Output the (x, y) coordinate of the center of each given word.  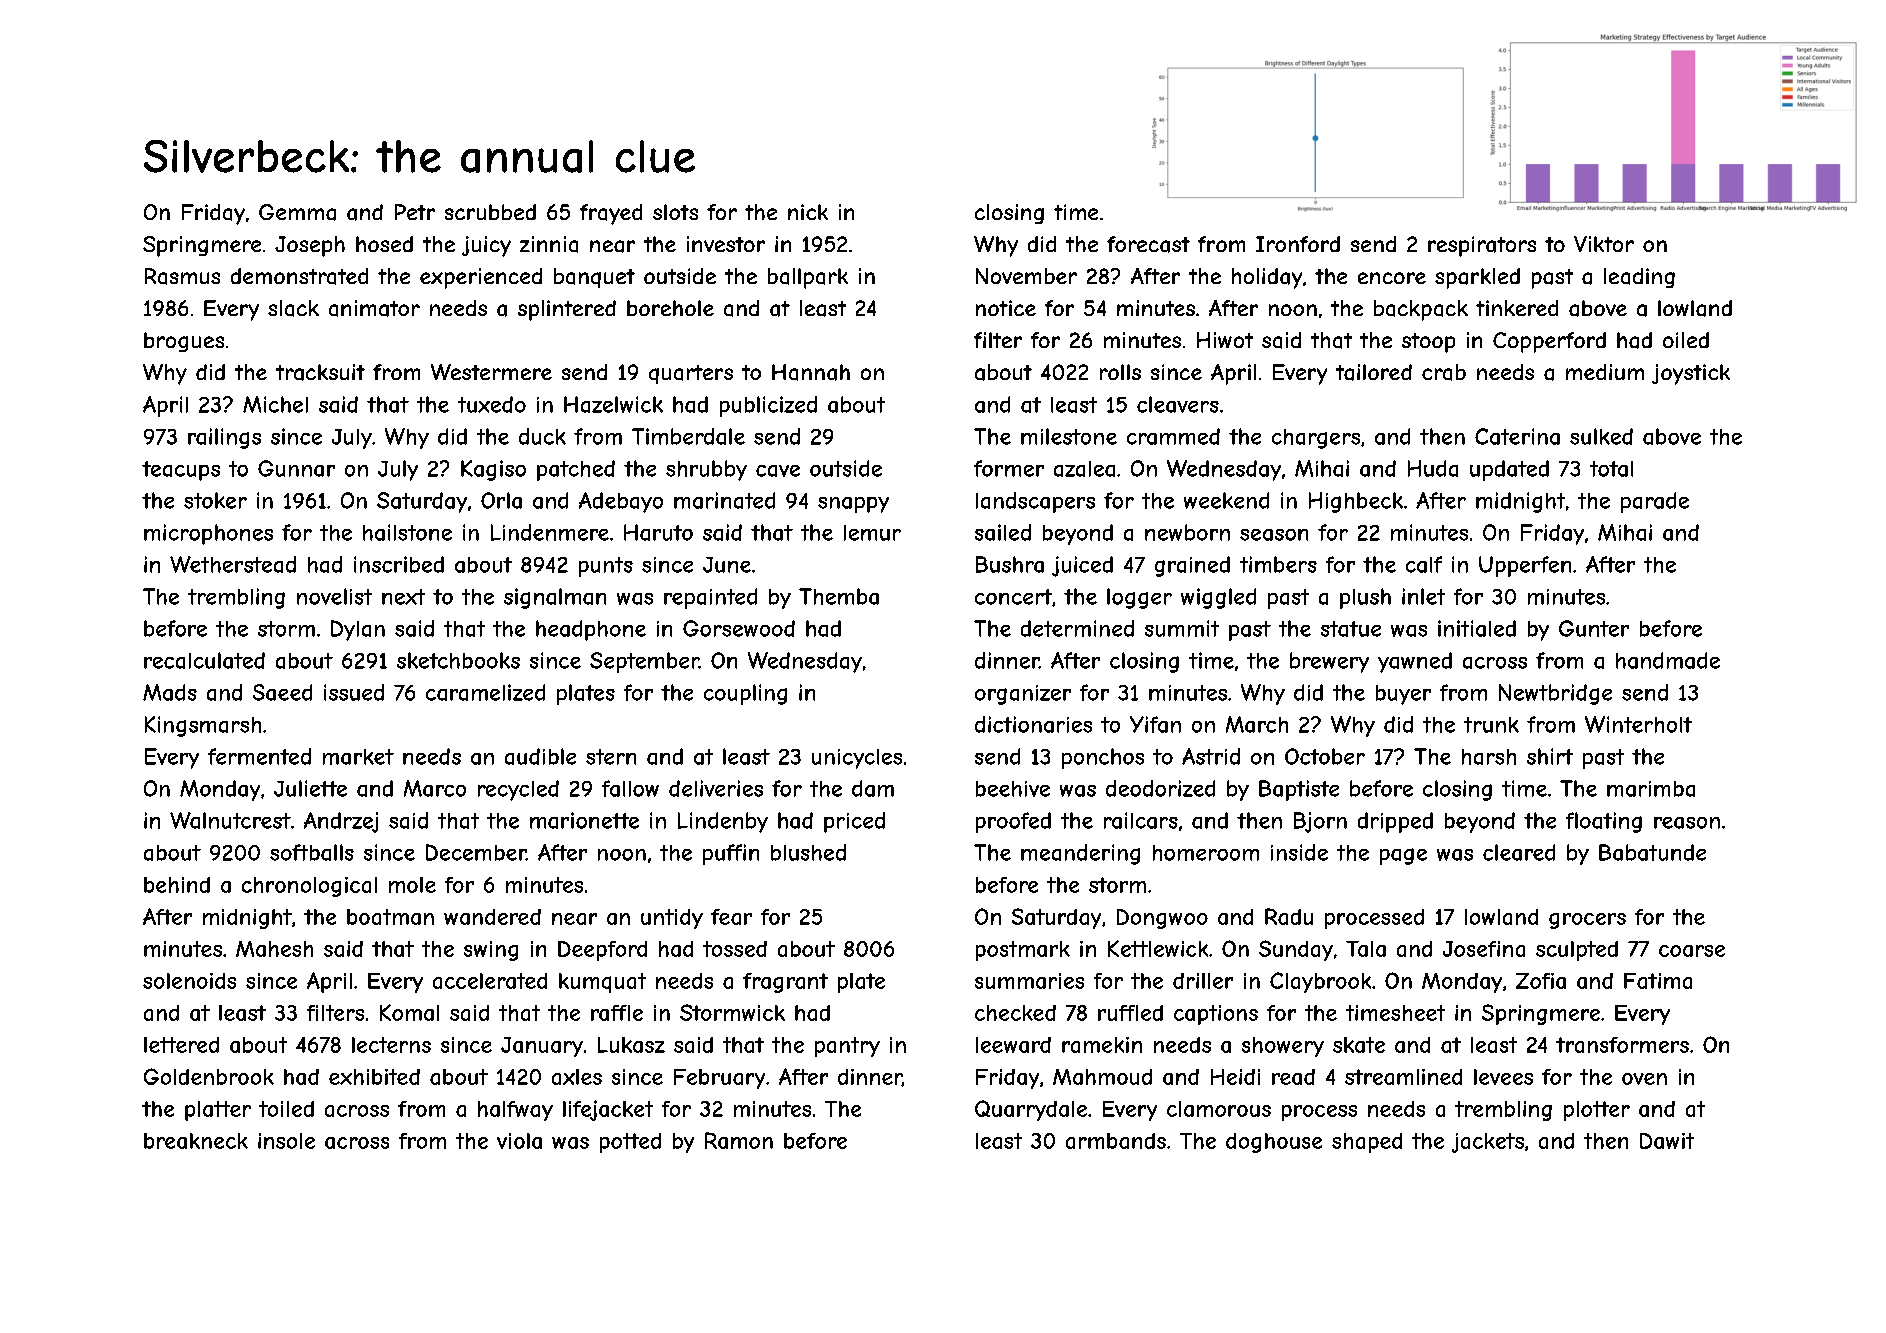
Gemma (297, 212)
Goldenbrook (209, 1076)
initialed (1477, 628)
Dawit (1667, 1141)
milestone (1069, 436)
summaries (1029, 981)
